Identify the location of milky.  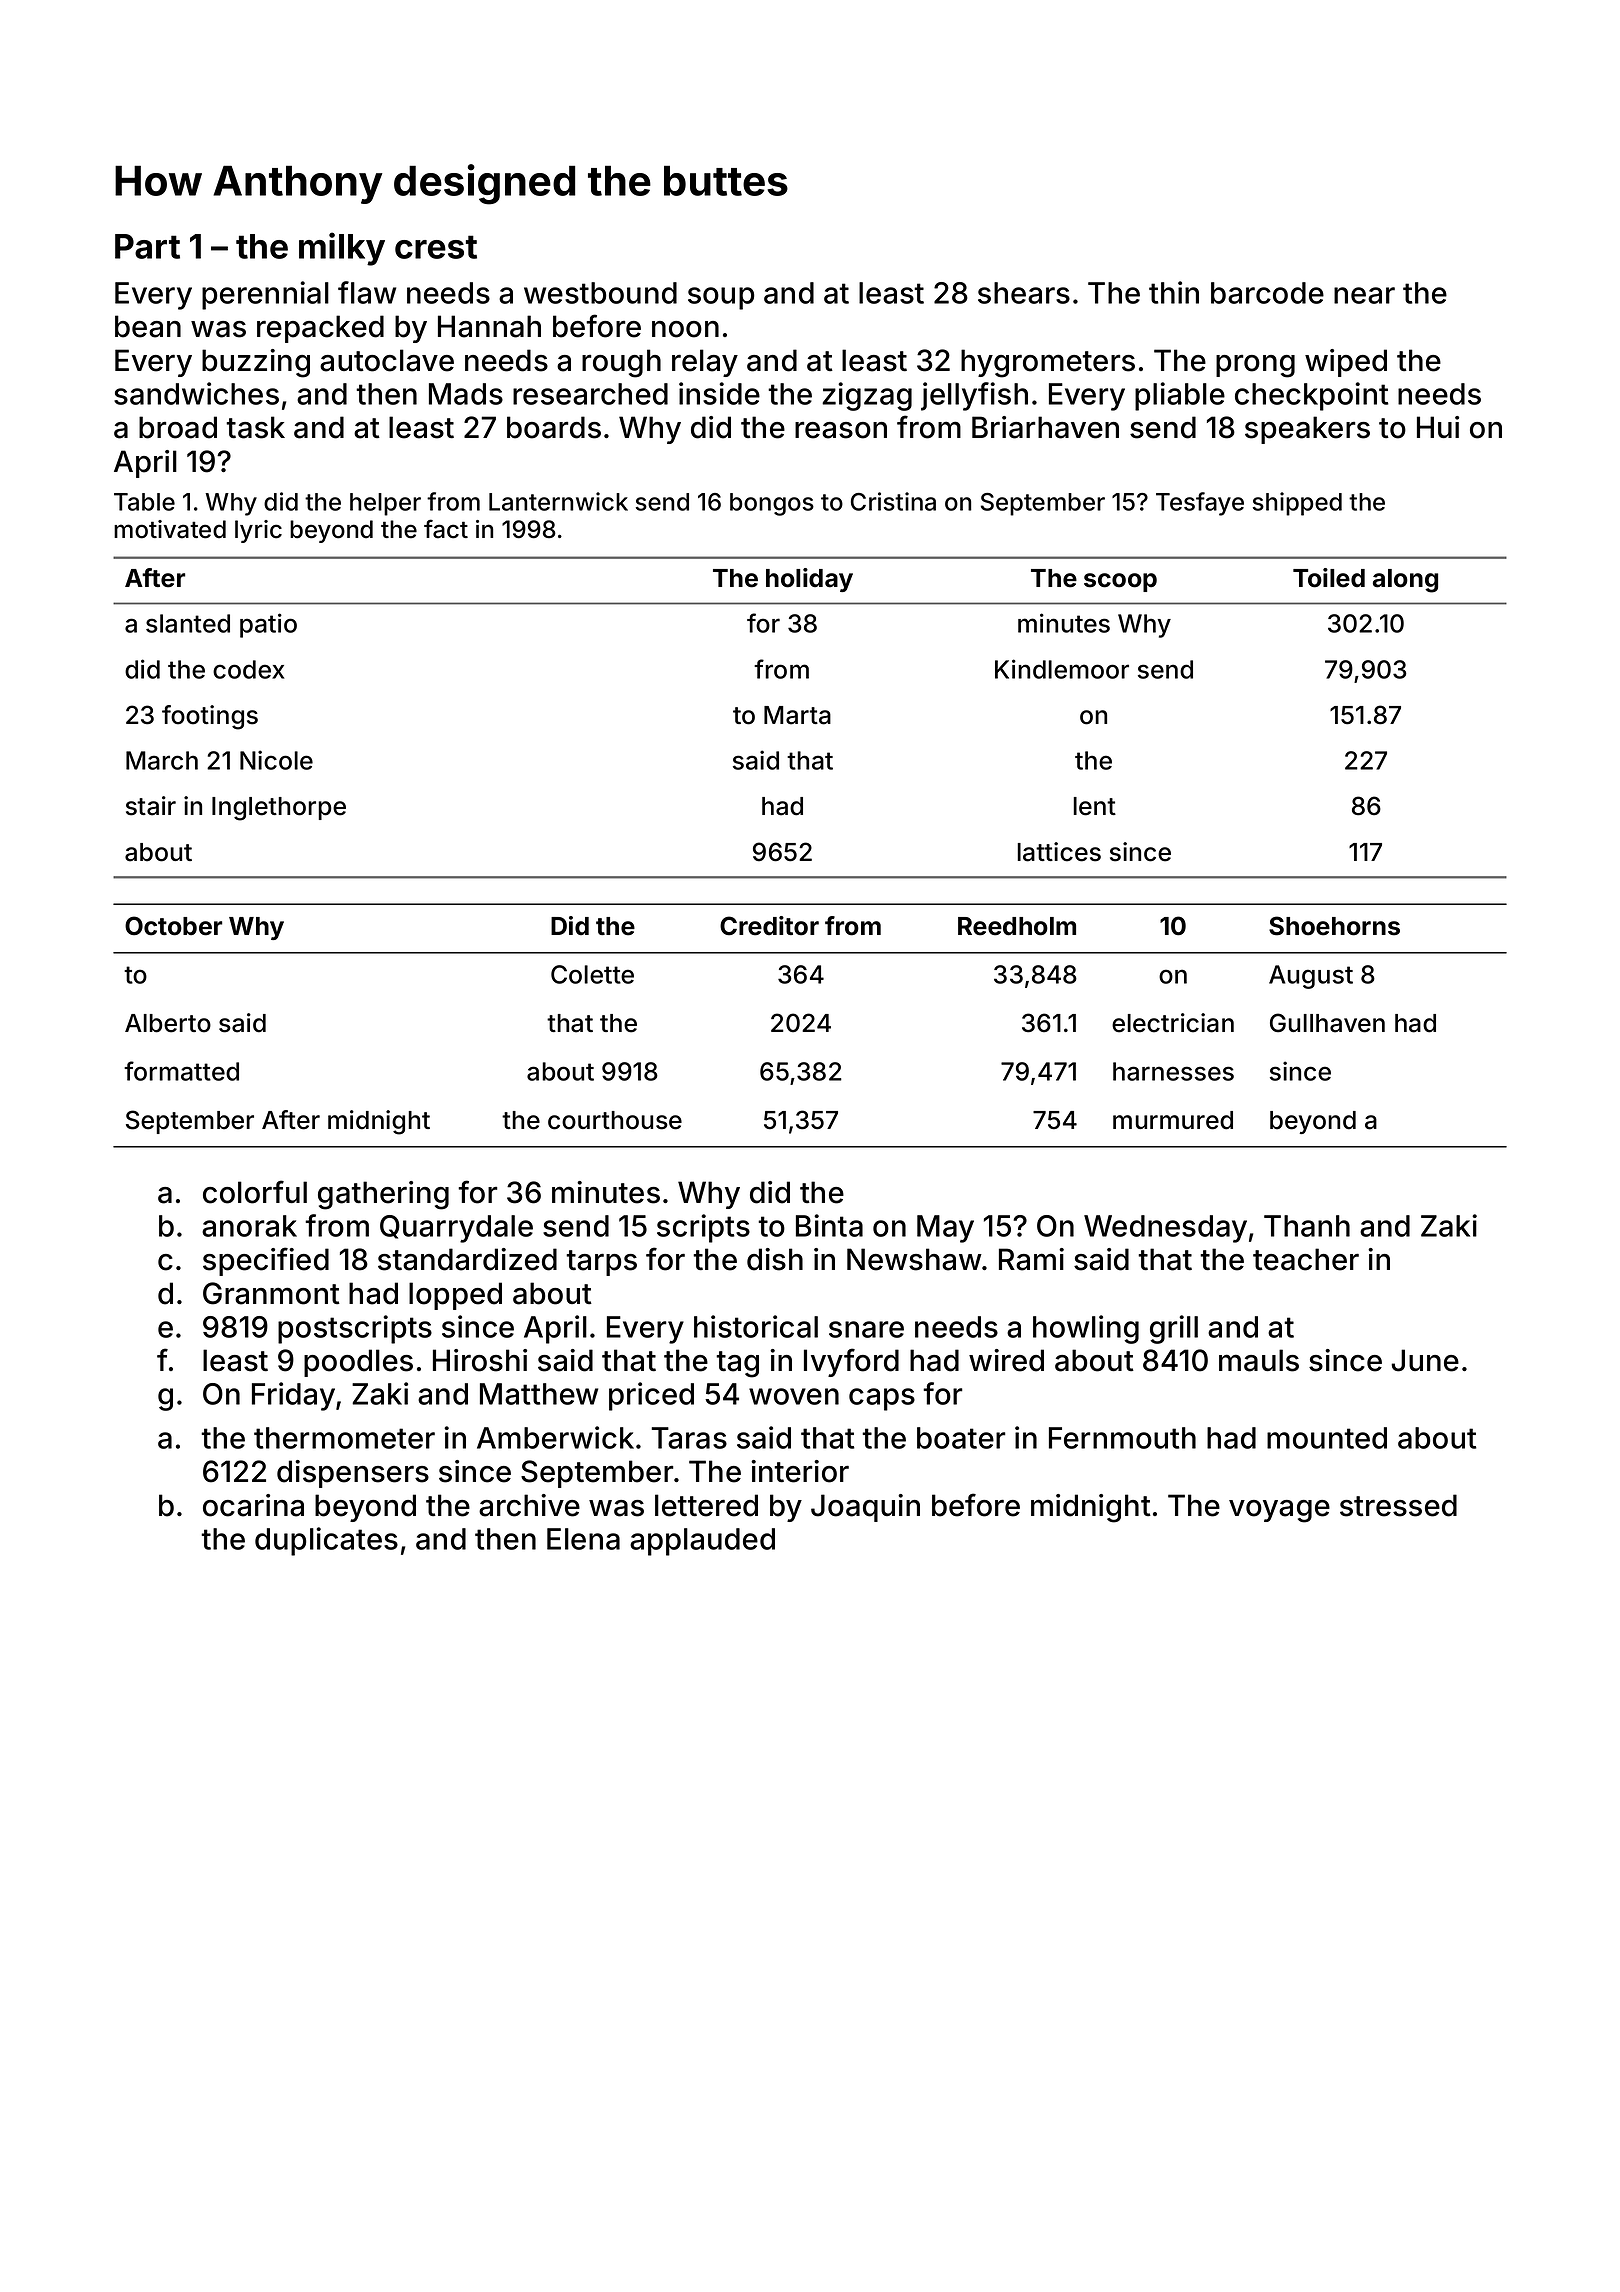
(342, 249).
